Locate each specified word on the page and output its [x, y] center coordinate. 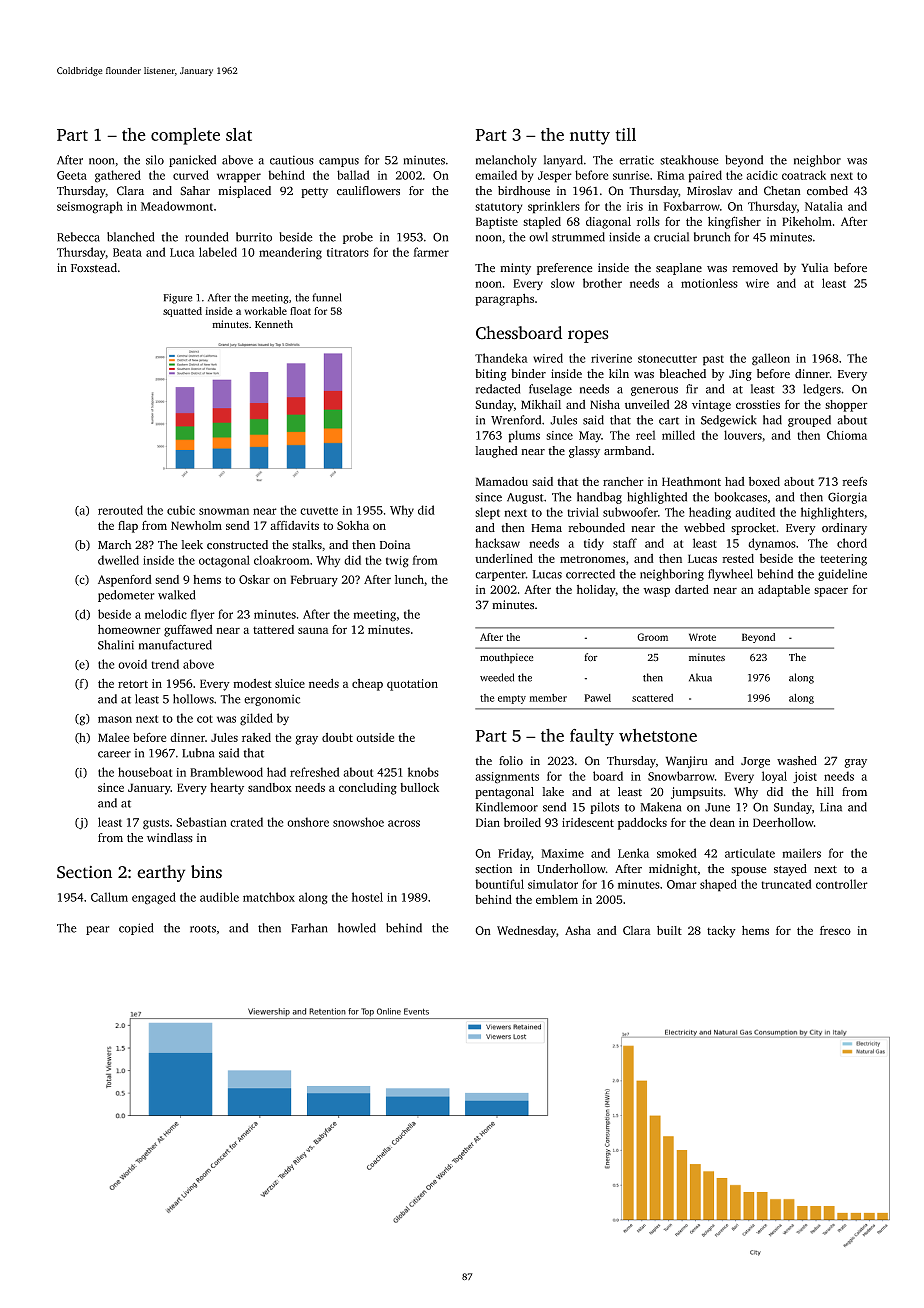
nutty [590, 137]
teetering [843, 560]
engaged [154, 898]
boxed [764, 481]
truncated [786, 884]
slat [239, 134]
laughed [496, 452]
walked [176, 595]
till [625, 134]
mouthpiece [506, 658]
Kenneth [274, 324]
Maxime [562, 853]
